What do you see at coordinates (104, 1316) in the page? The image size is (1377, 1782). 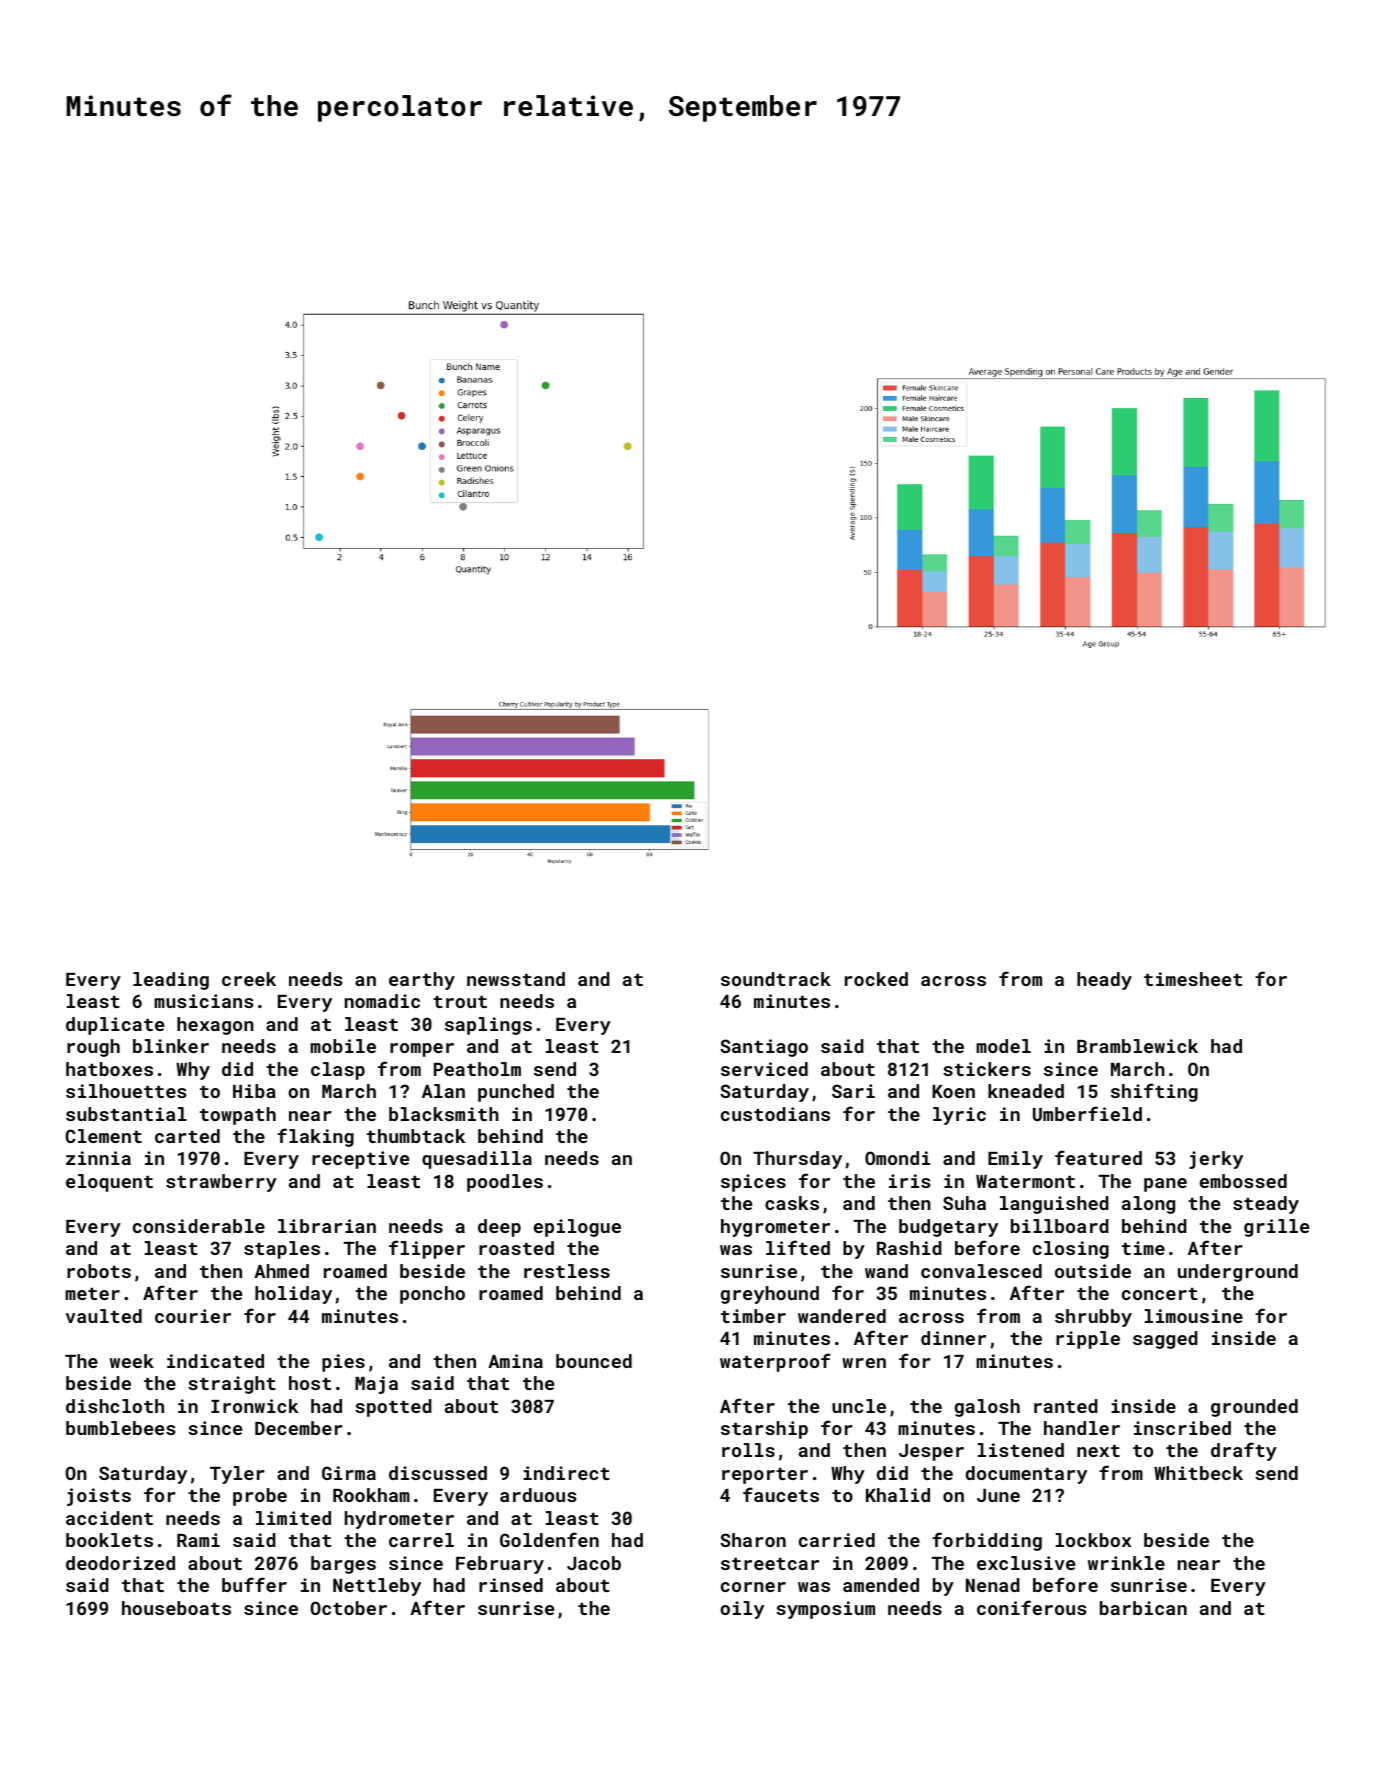 I see `vaulted` at bounding box center [104, 1316].
